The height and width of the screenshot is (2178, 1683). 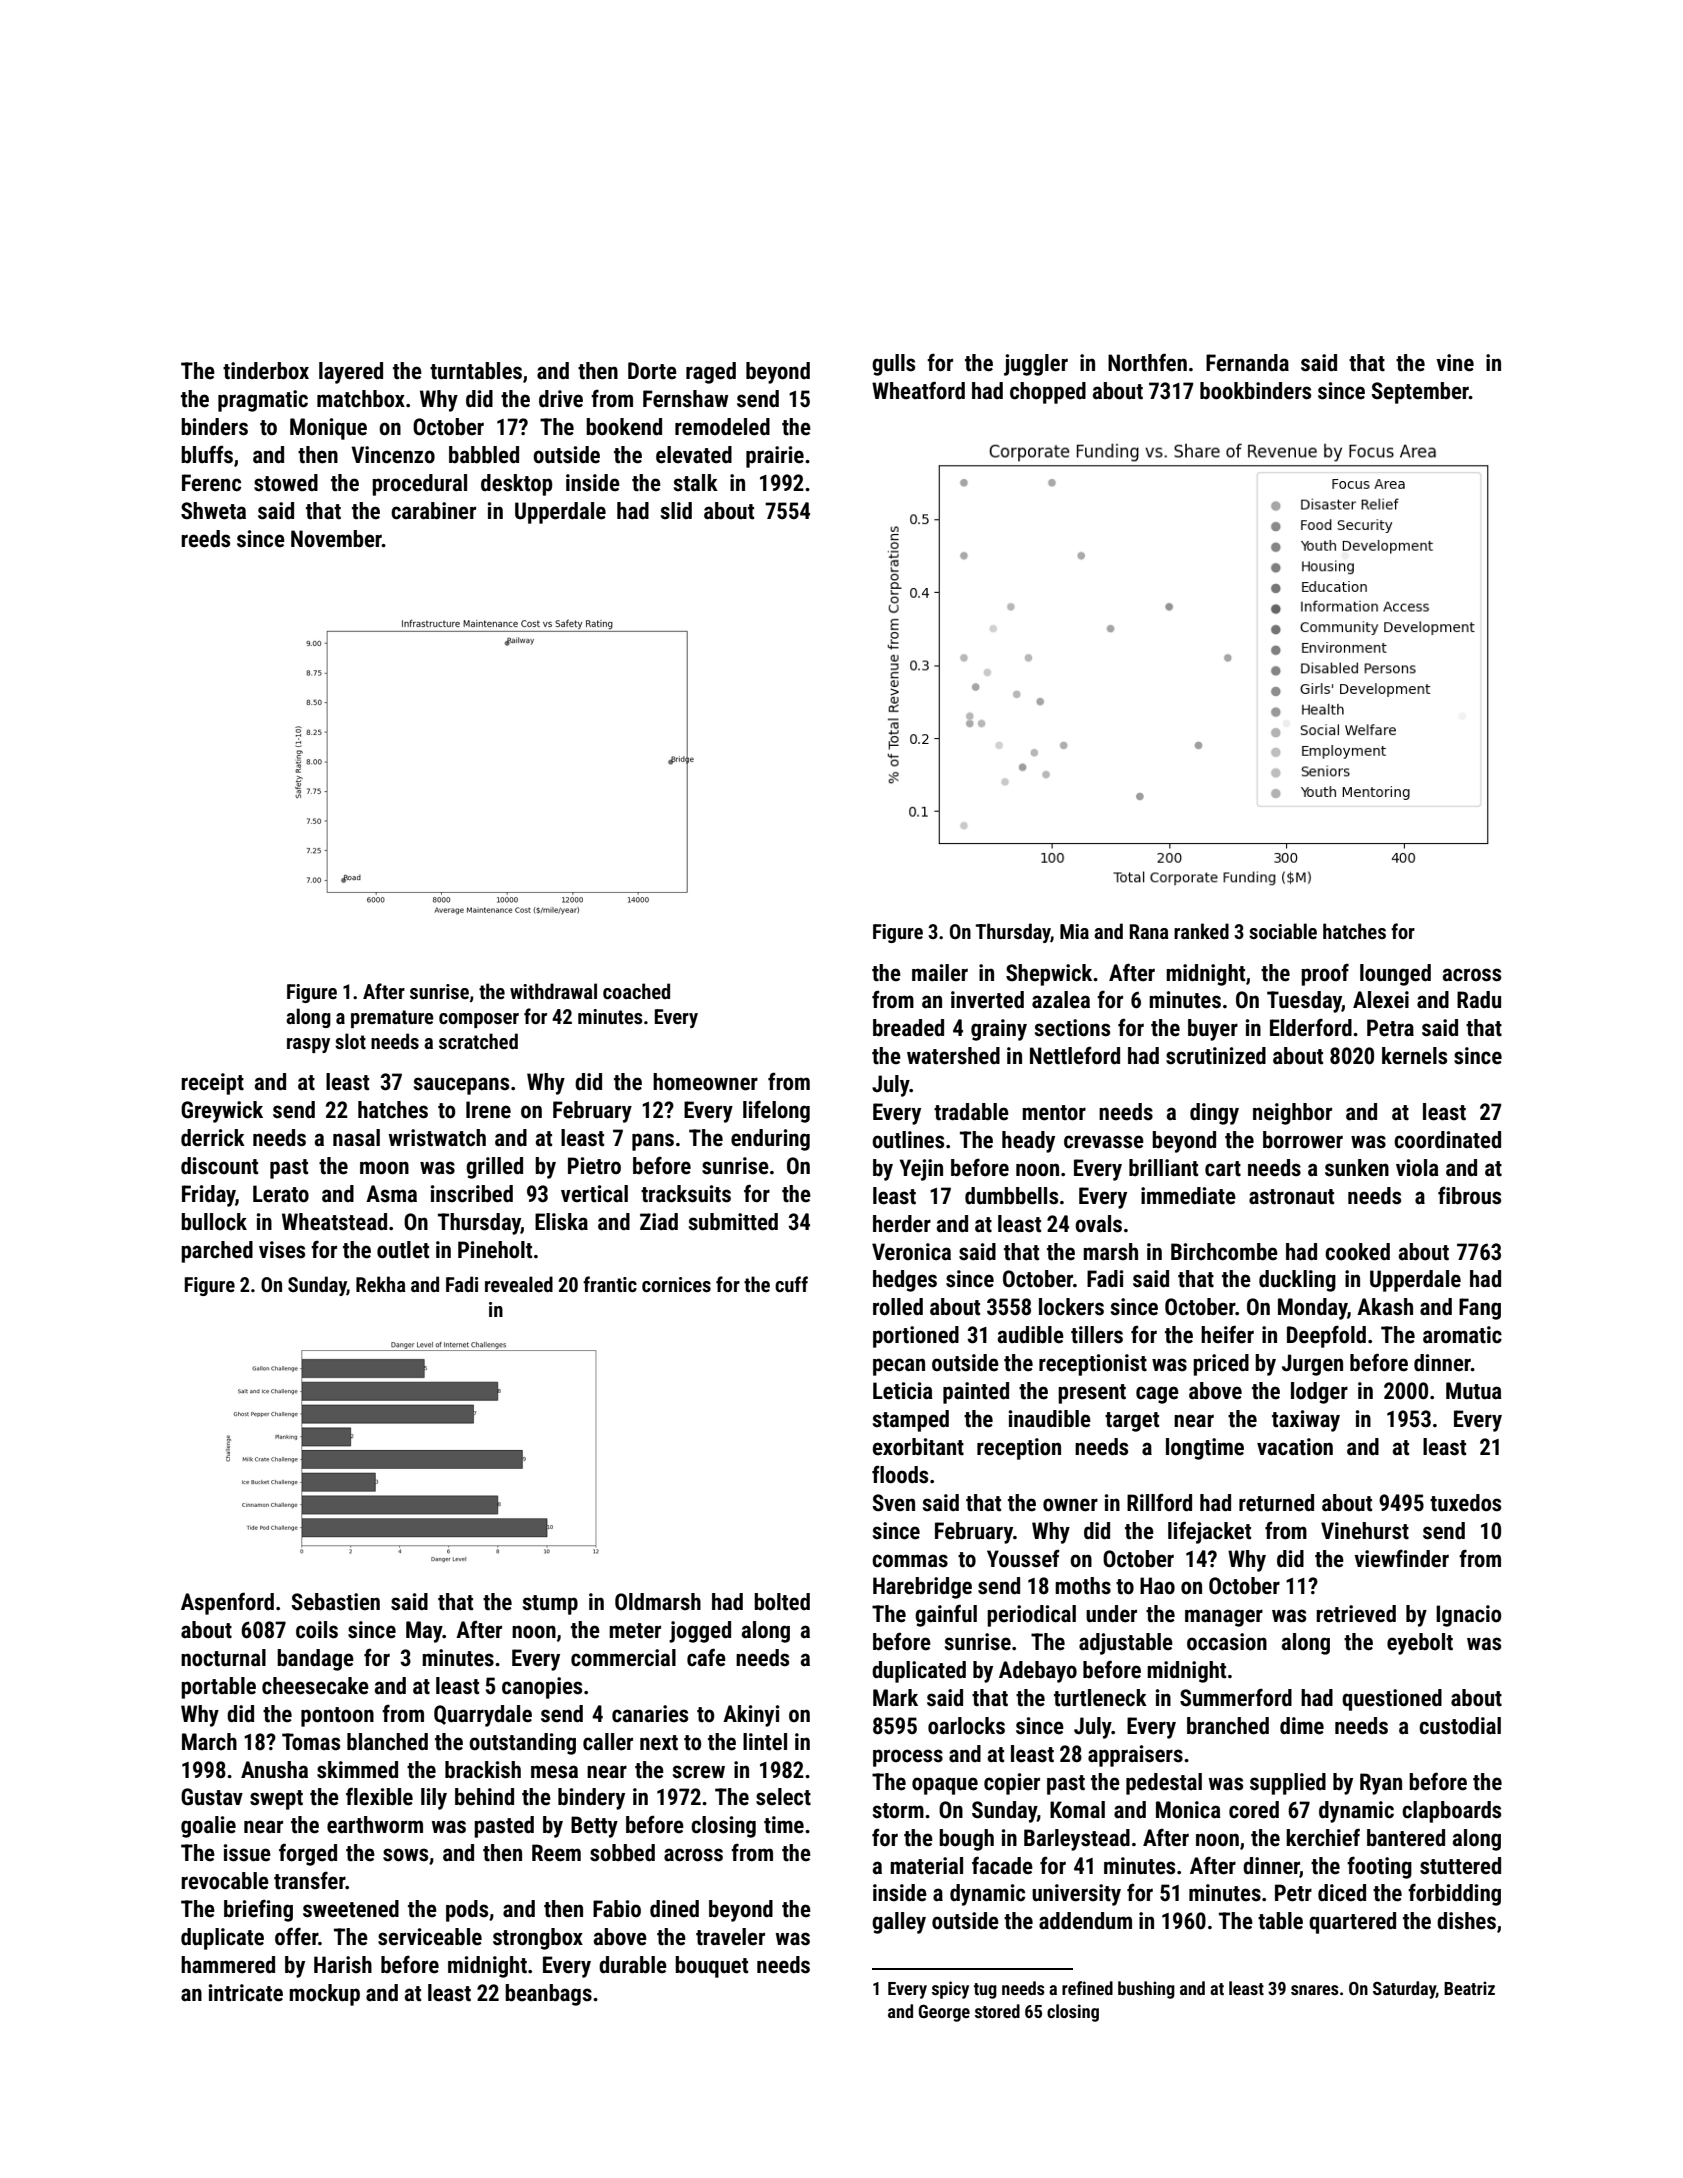 I want to click on gulls, so click(x=893, y=365).
